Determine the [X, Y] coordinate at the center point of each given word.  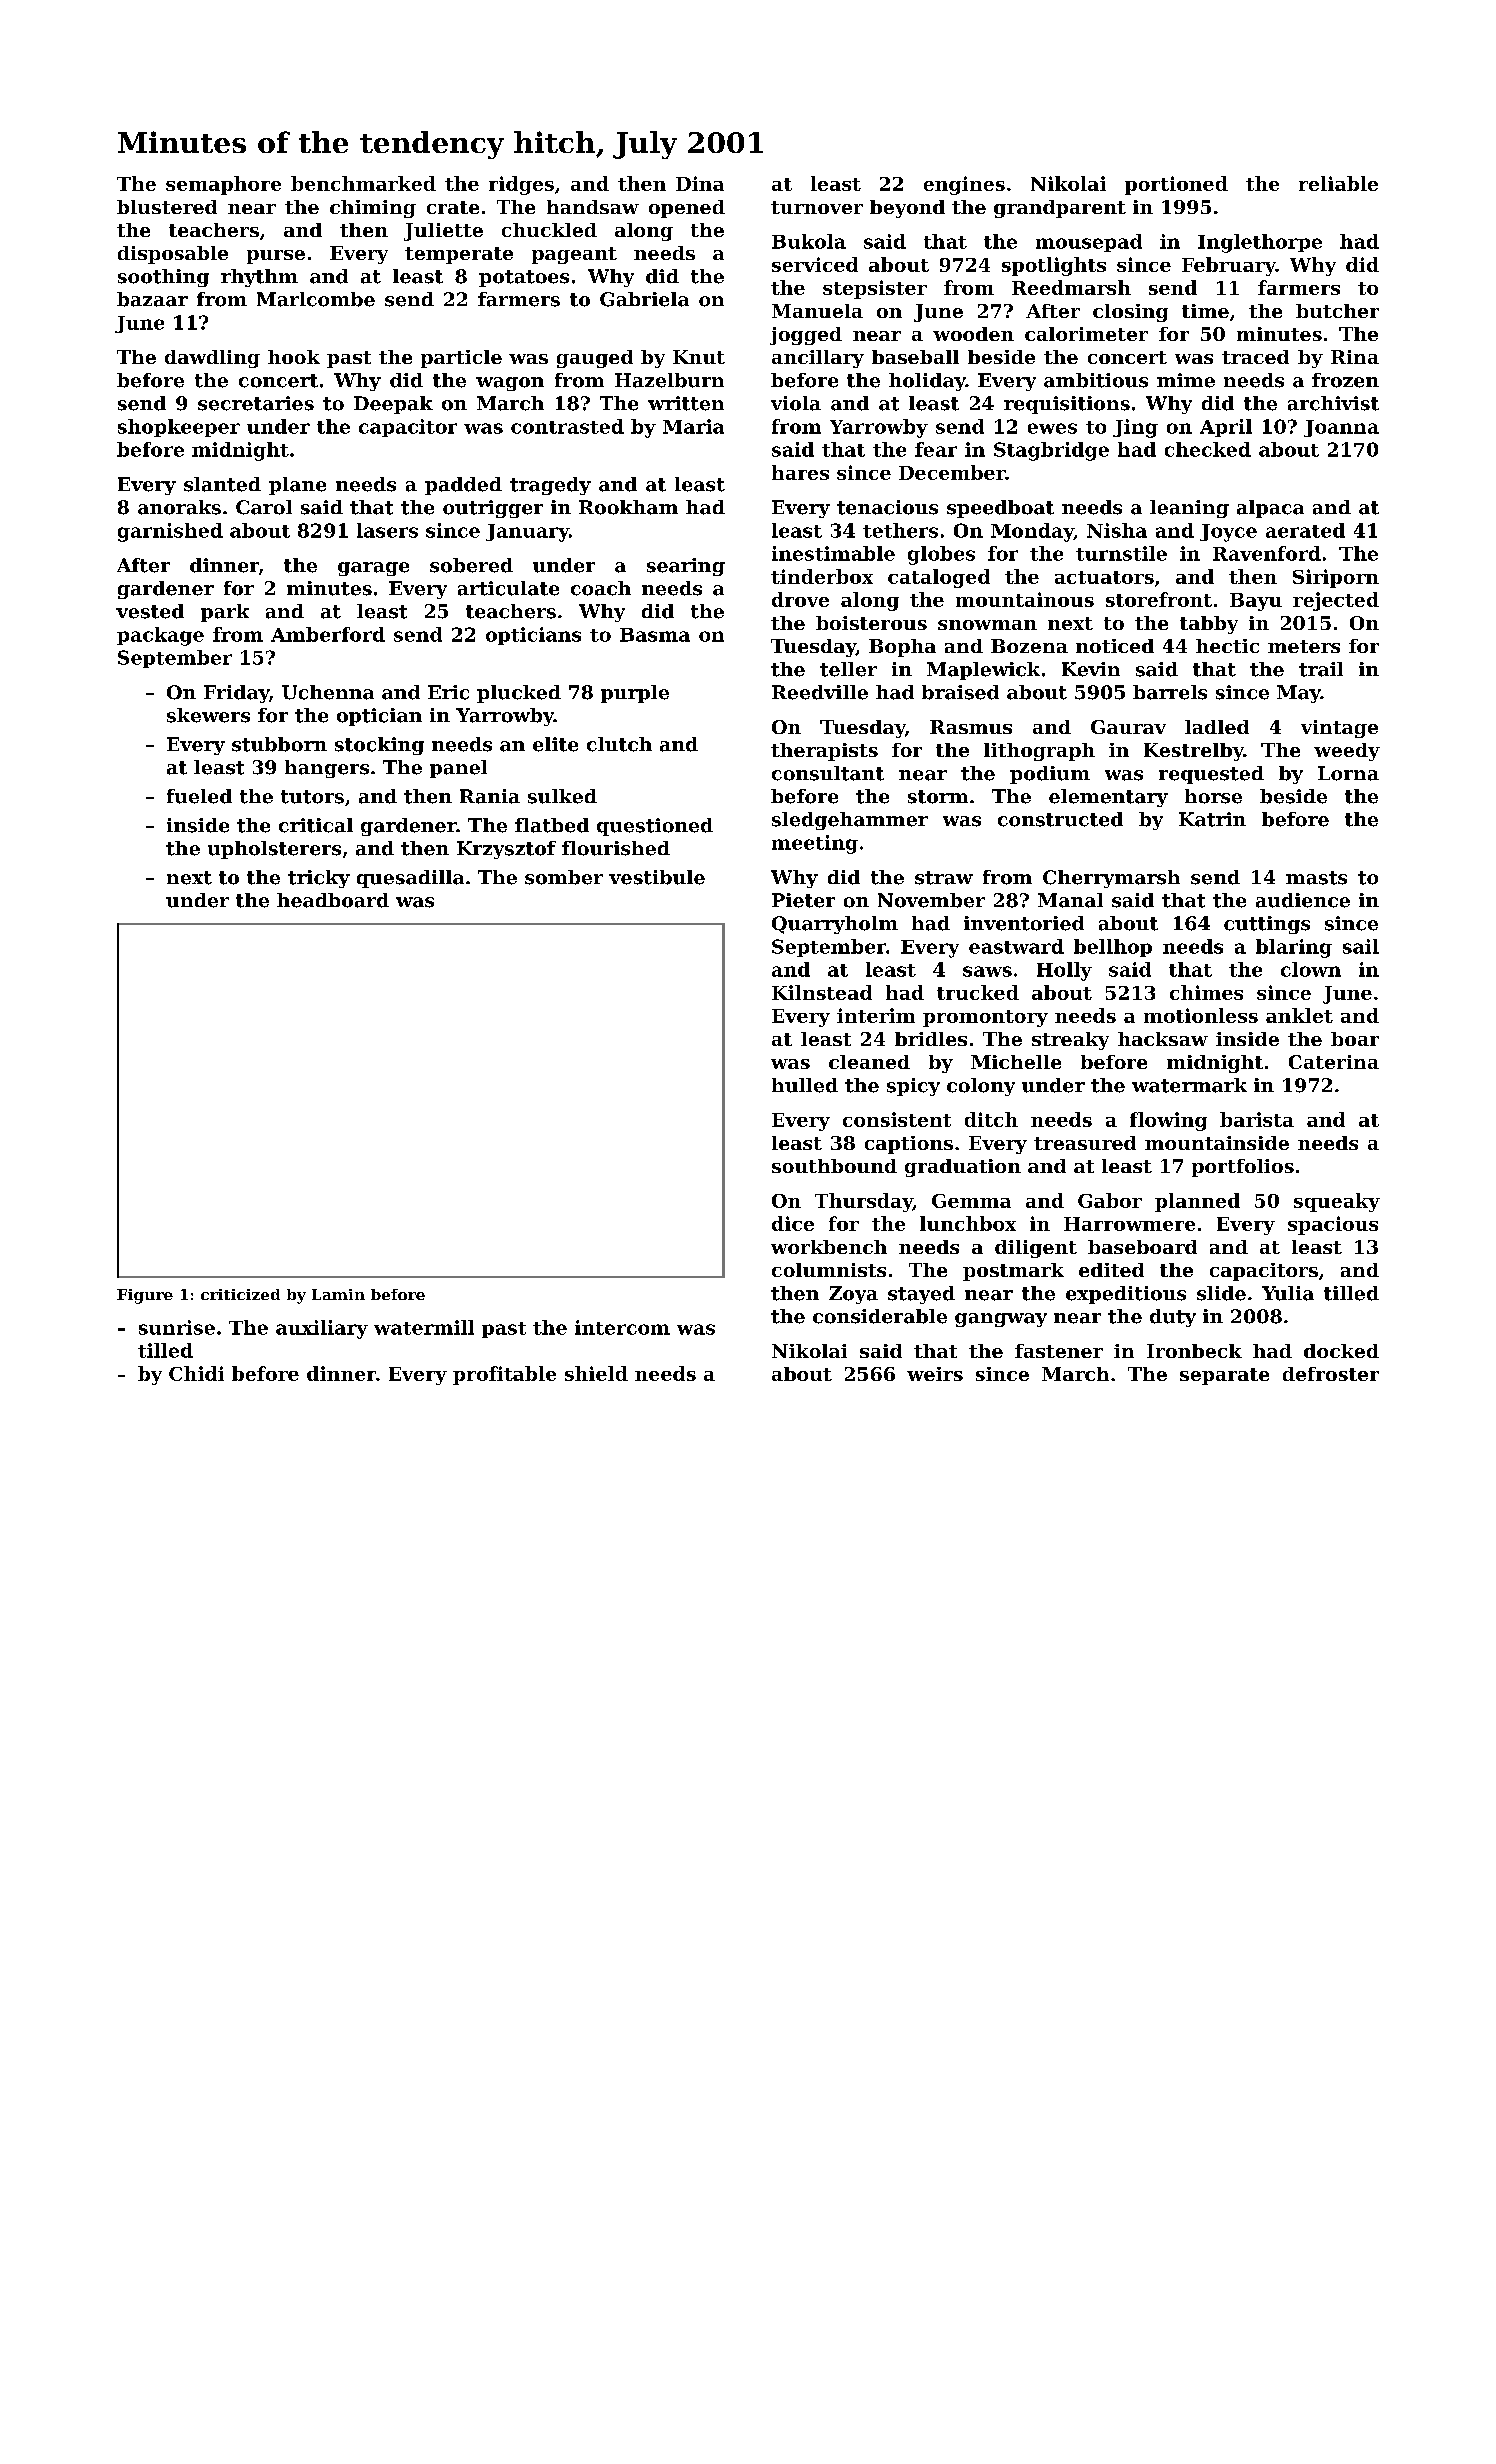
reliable [1338, 183]
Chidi [196, 1373]
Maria [693, 426]
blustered [167, 207]
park [225, 613]
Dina [700, 183]
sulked [562, 796]
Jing [1135, 428]
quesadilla [410, 879]
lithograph [1039, 752]
